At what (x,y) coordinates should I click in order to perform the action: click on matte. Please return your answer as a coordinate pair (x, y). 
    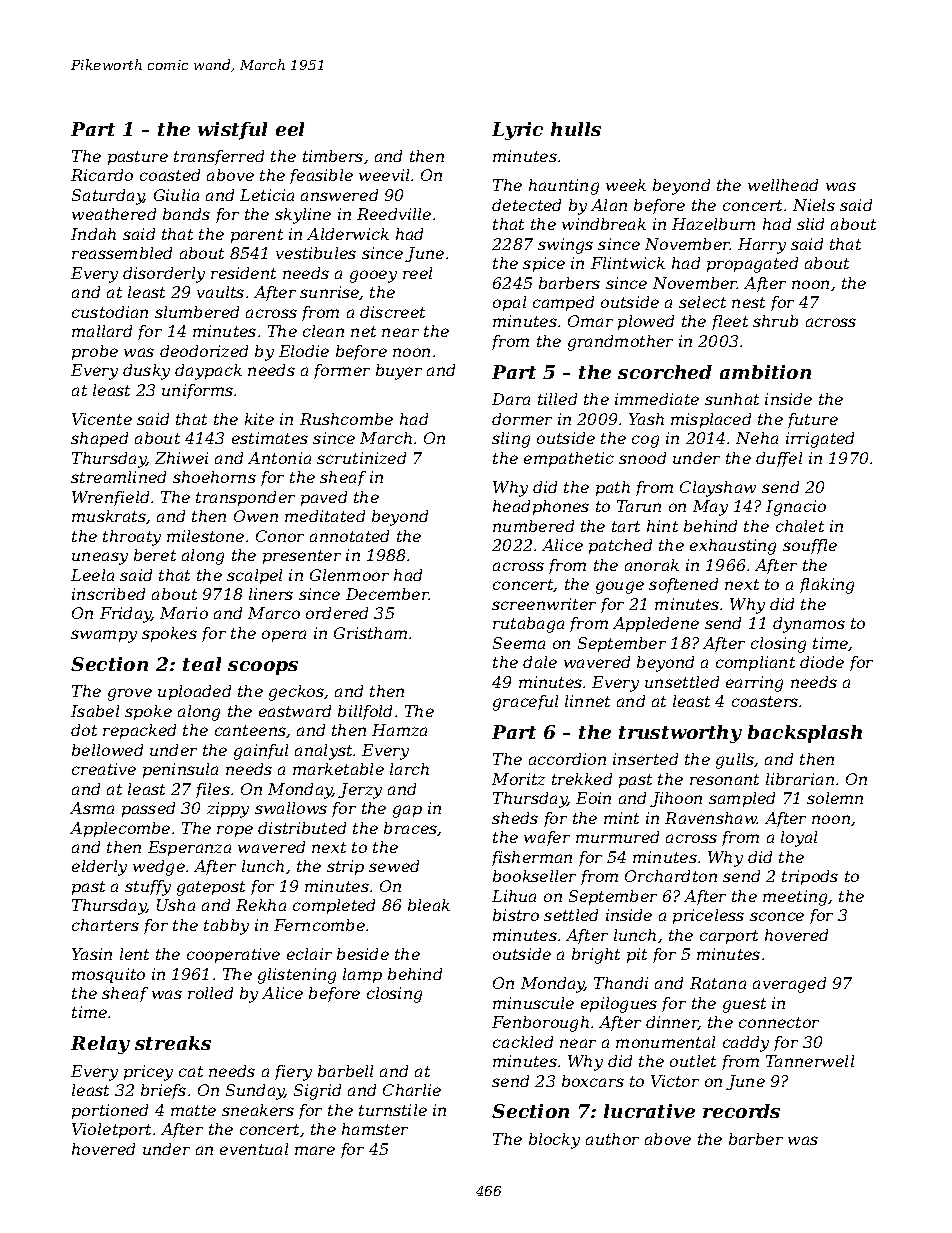
    Looking at the image, I should click on (193, 1110).
